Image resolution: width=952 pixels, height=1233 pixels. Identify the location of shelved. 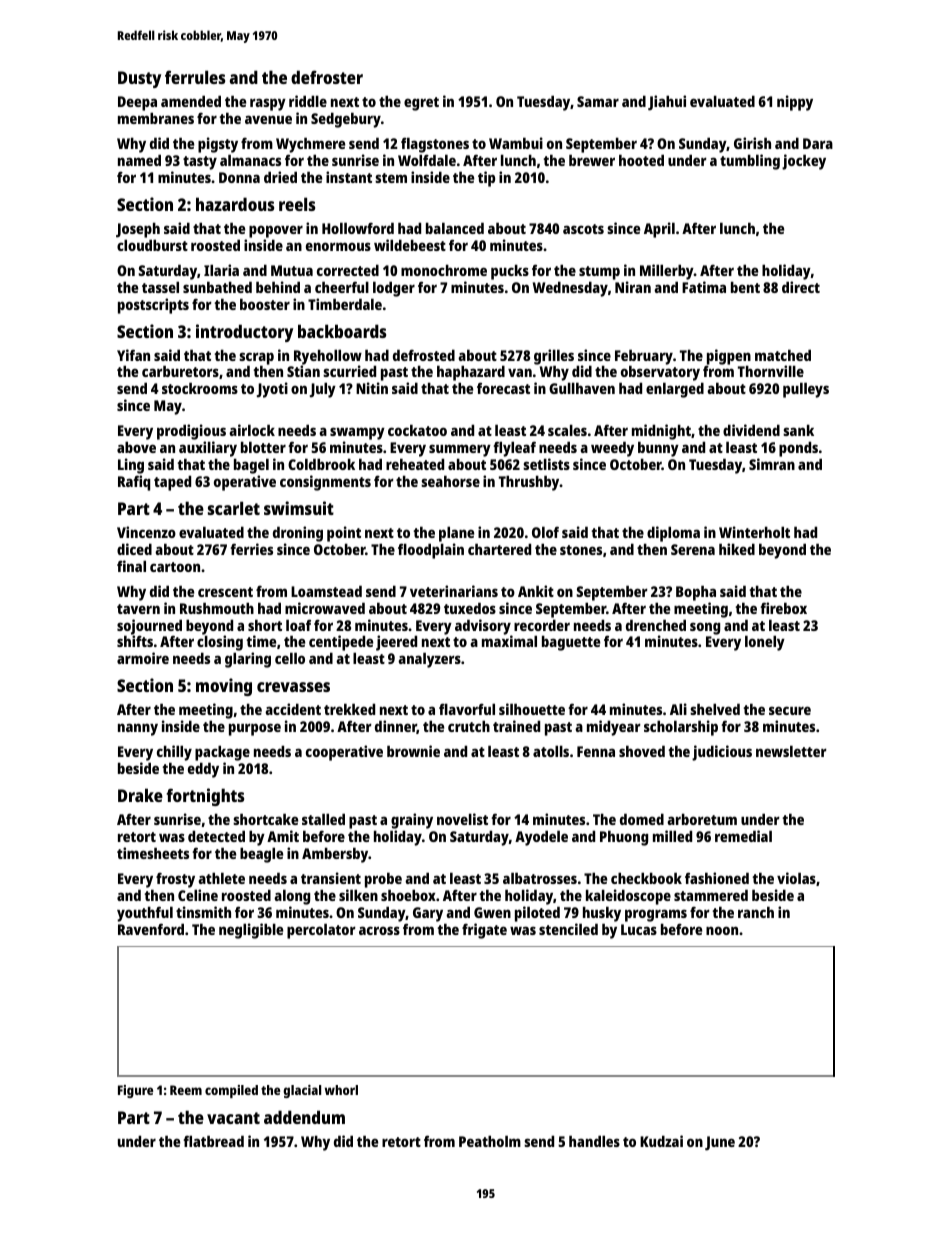
(715, 709).
